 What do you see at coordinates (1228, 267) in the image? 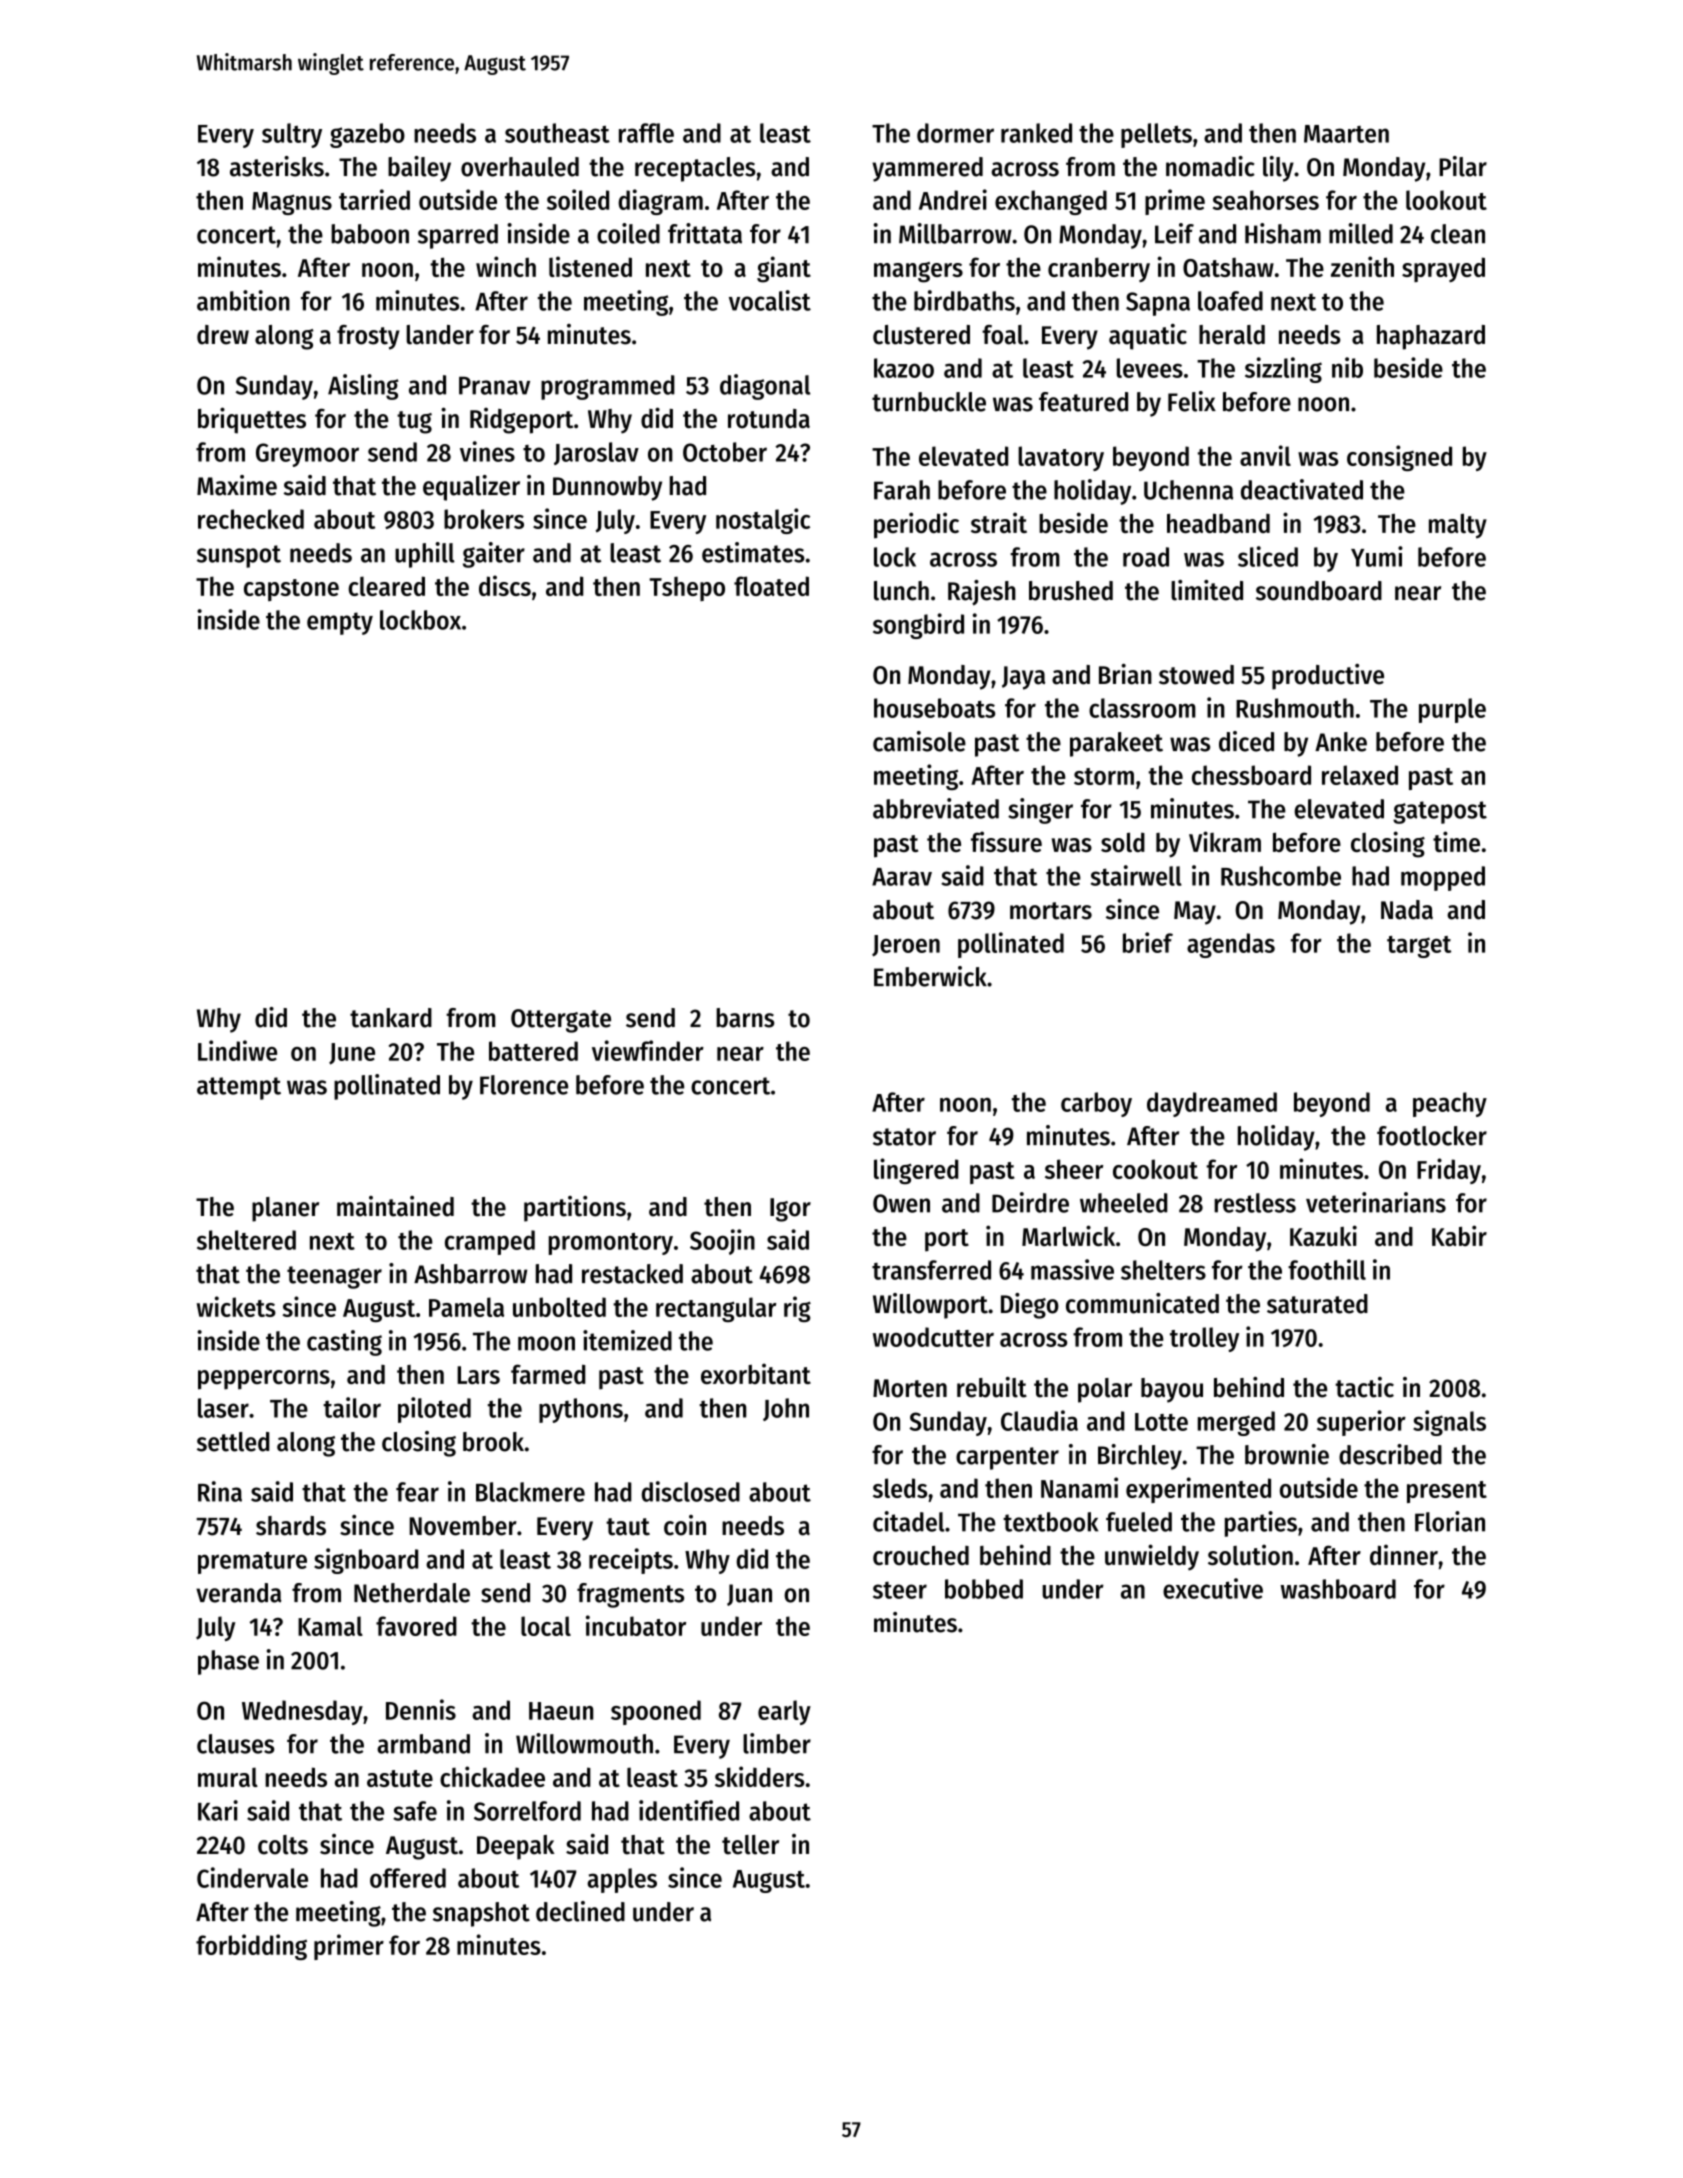
I see `Oatshaw` at bounding box center [1228, 267].
